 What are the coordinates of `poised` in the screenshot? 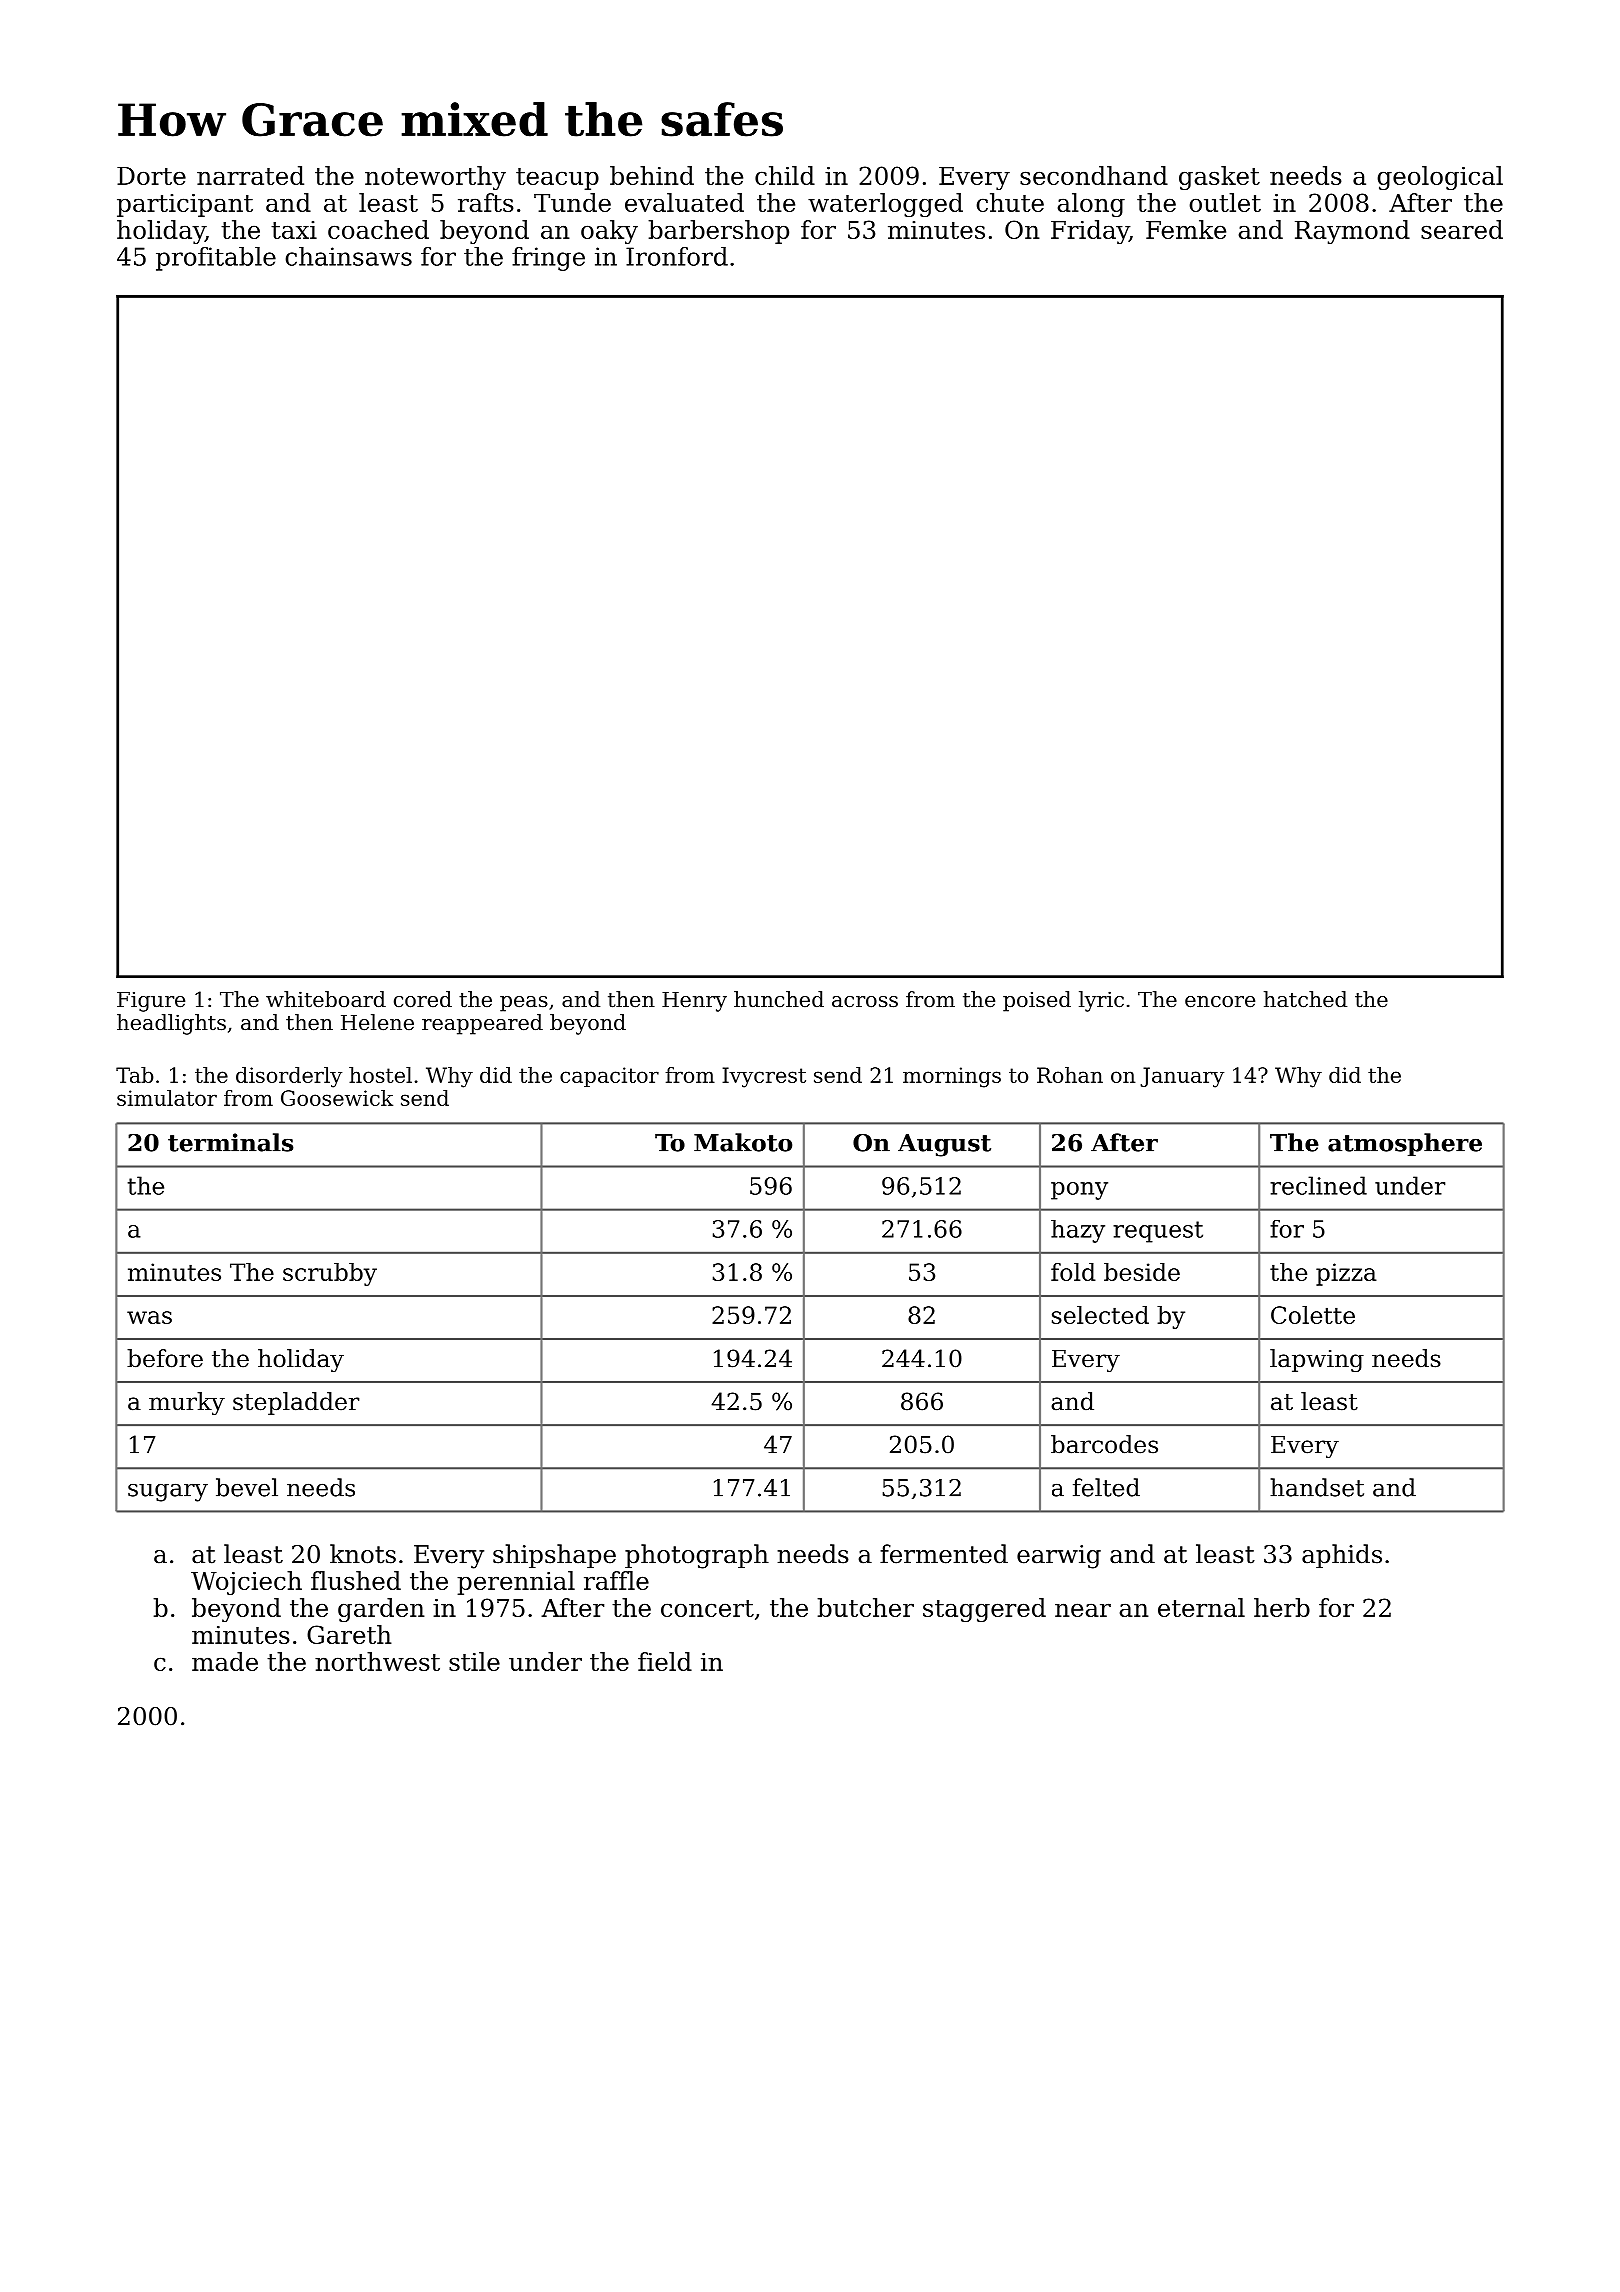 It's located at (1037, 1001).
